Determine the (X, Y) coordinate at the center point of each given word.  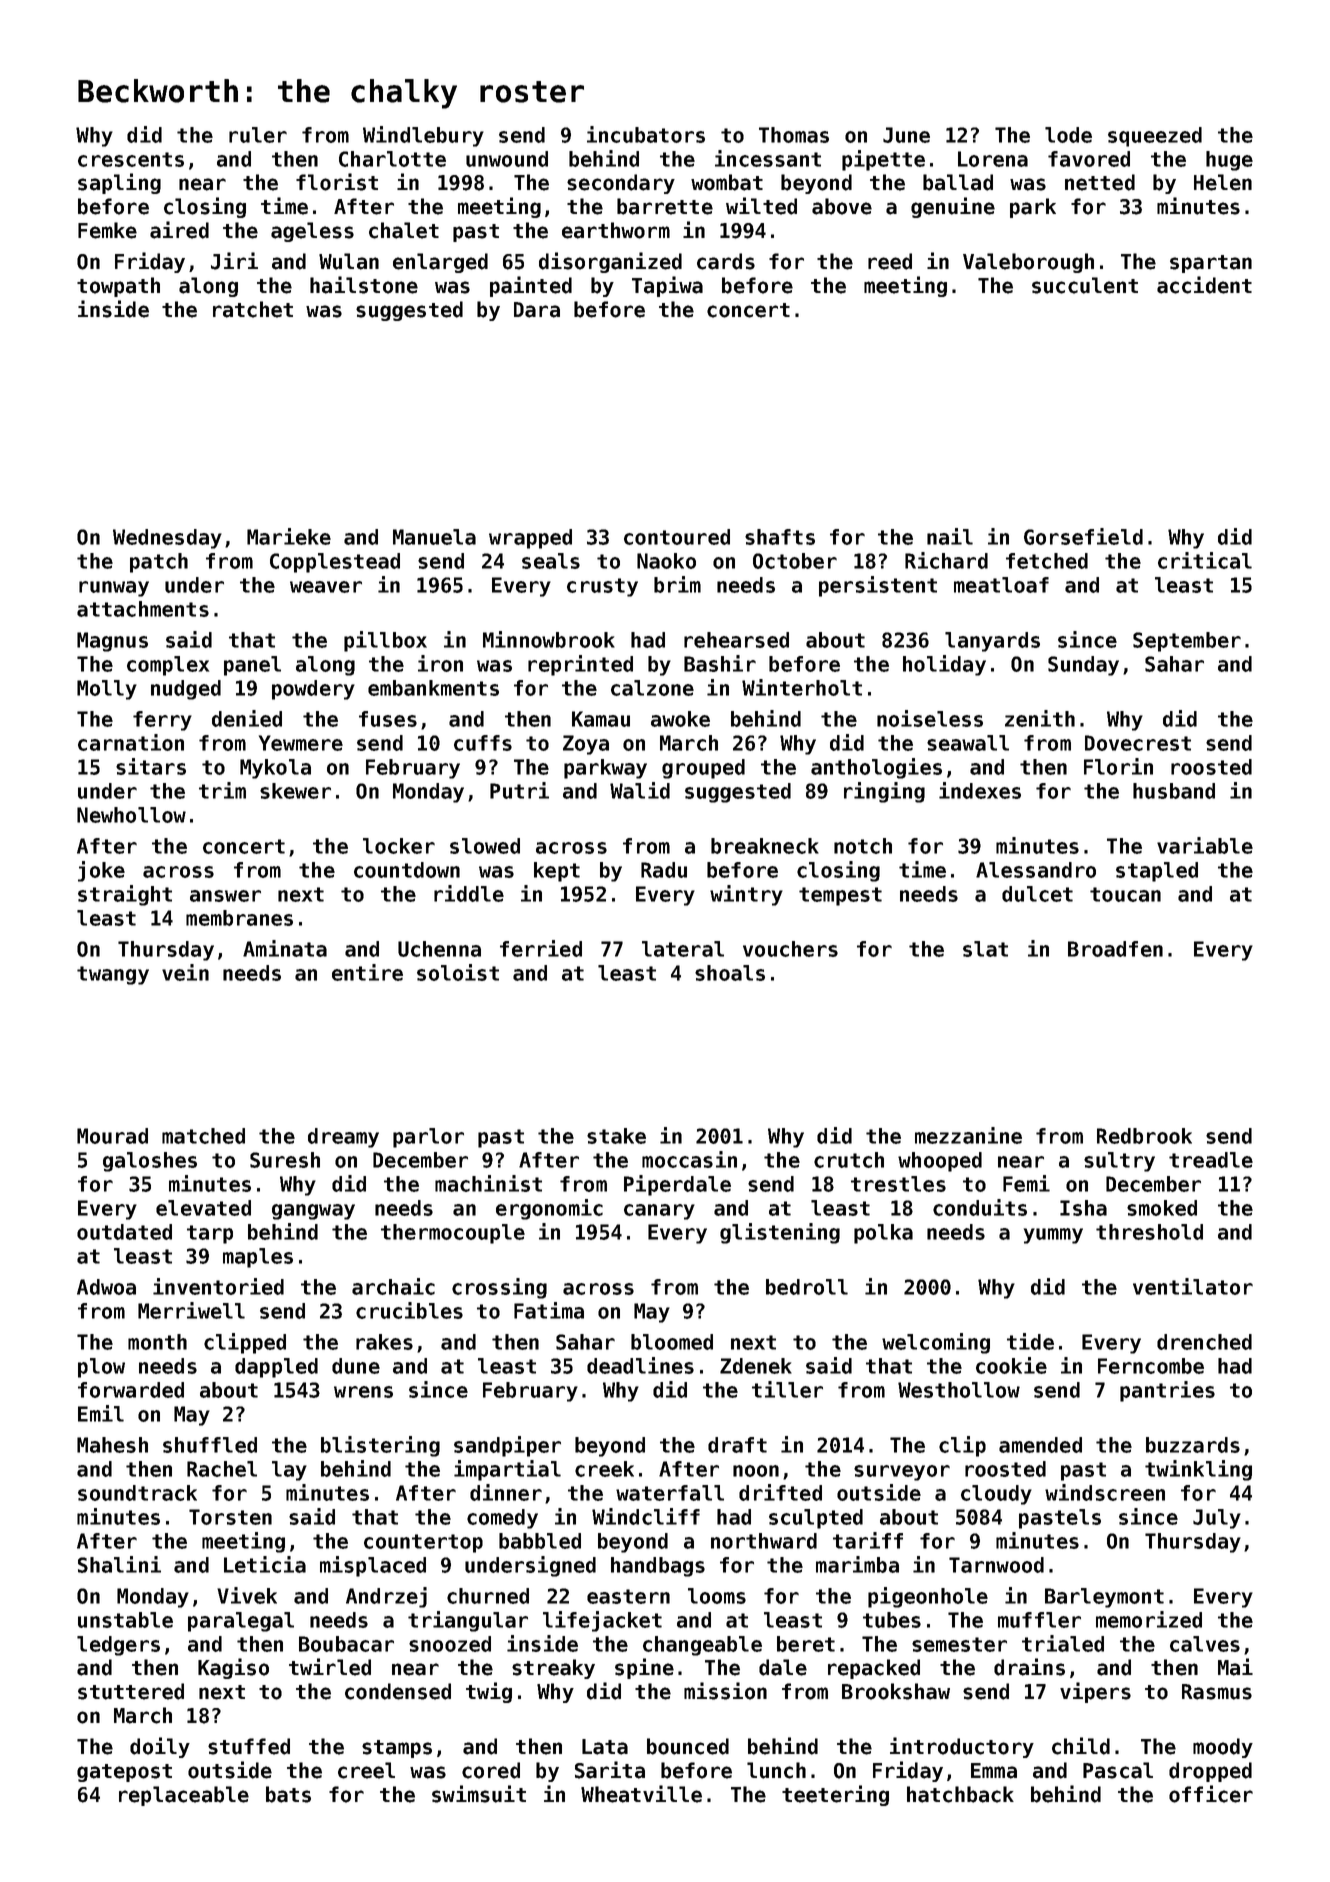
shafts (780, 537)
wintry (746, 895)
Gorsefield (1083, 536)
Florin (1118, 766)
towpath (118, 287)
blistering (380, 1446)
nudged (186, 690)
